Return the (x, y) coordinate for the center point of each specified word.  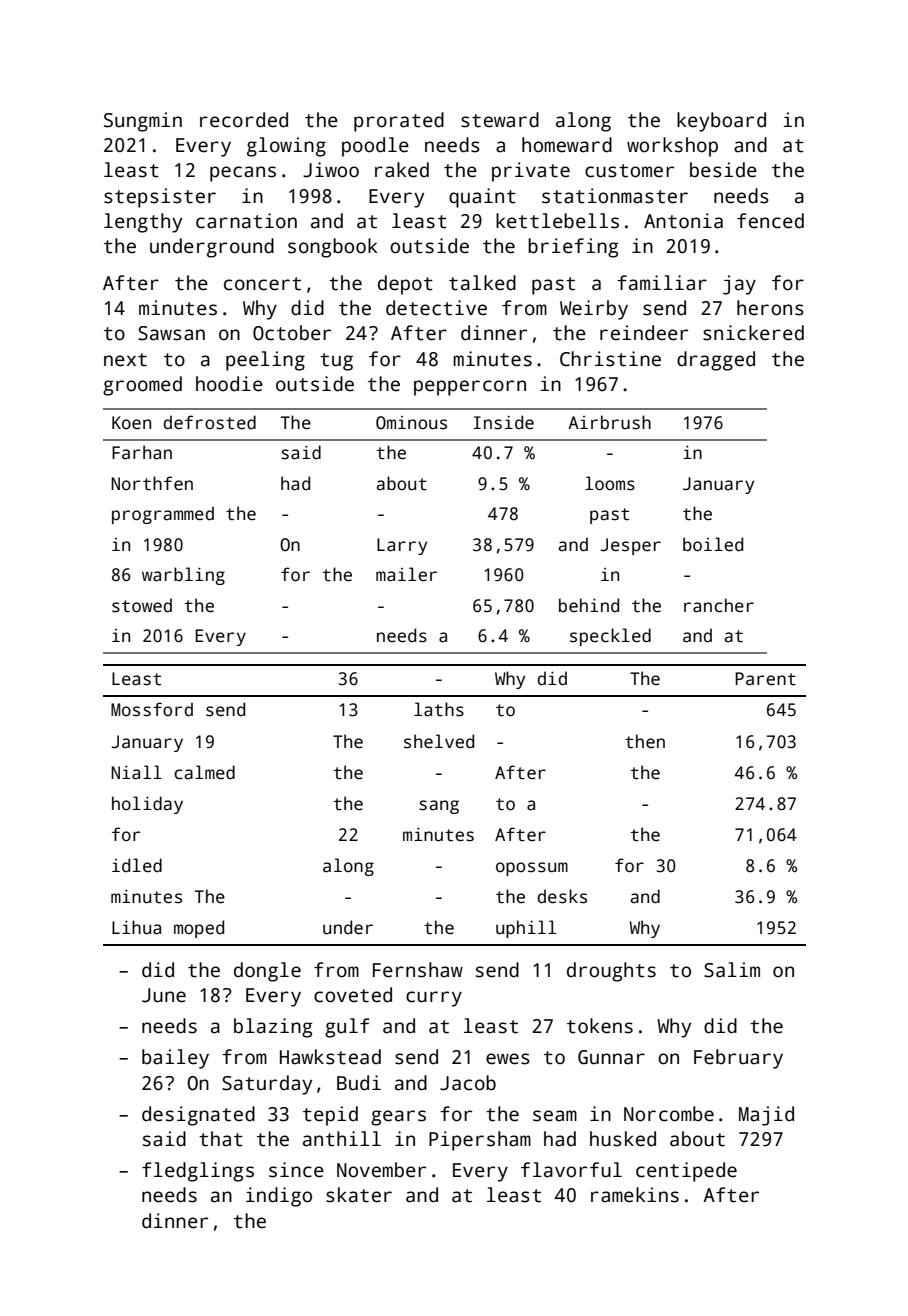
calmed (204, 772)
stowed (142, 605)
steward (500, 120)
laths (439, 709)
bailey (175, 1059)
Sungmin (143, 122)
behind (589, 605)
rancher (719, 605)
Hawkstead (330, 1057)
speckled (610, 637)
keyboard (721, 122)
